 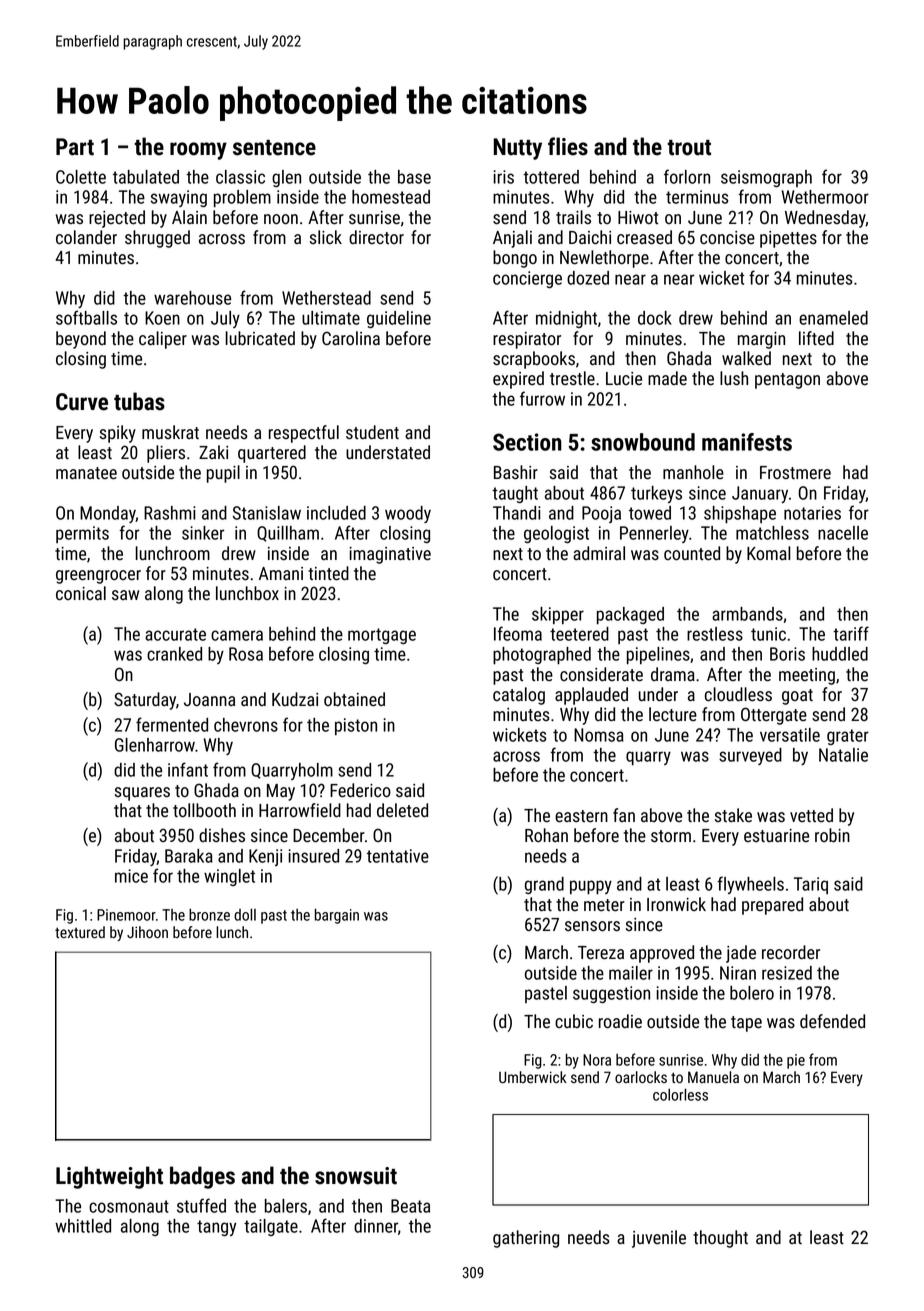 I want to click on woody, so click(x=408, y=514).
